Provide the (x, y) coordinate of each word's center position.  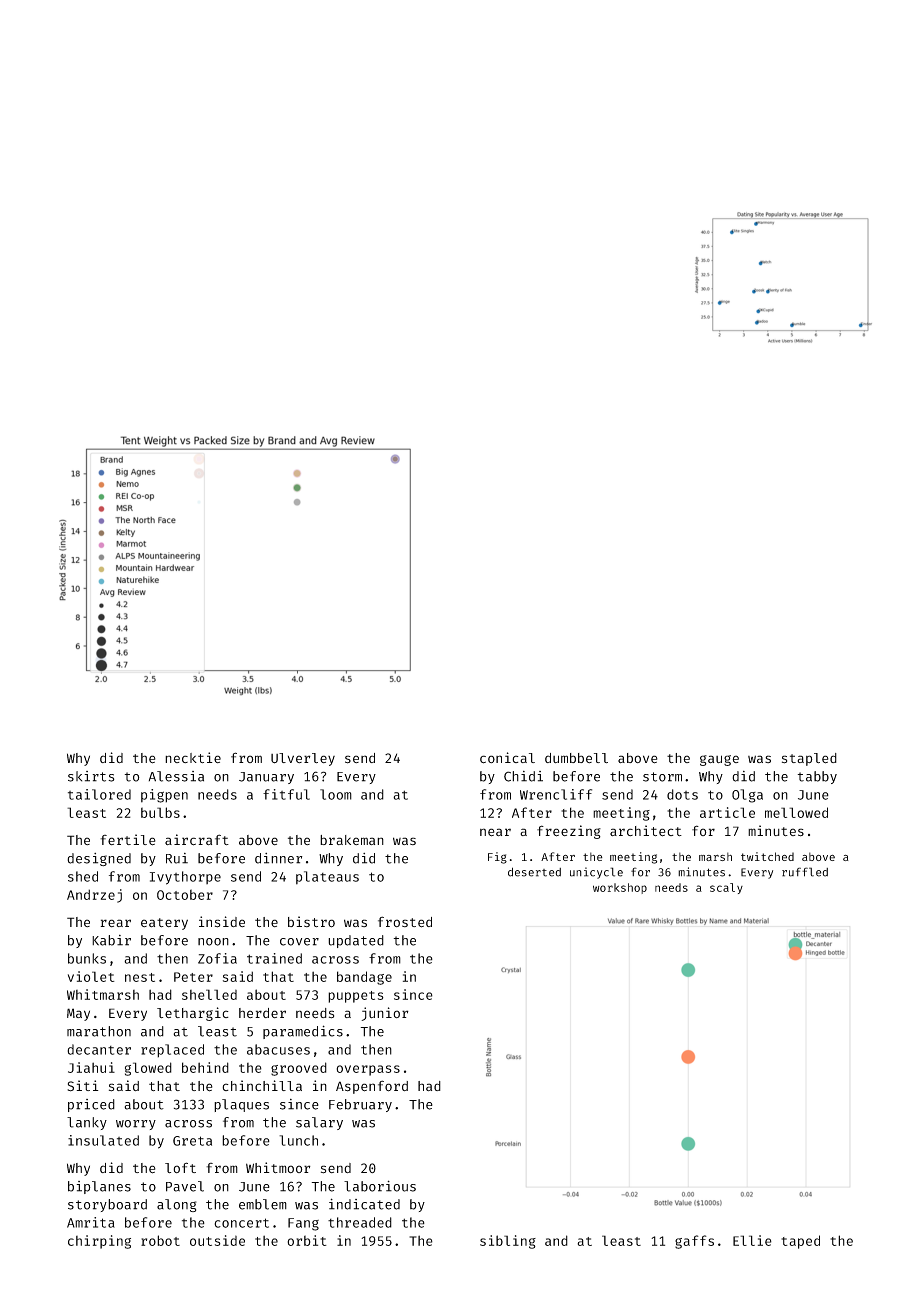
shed (83, 876)
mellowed (796, 812)
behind (205, 1067)
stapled (809, 759)
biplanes (99, 1187)
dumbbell (576, 758)
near (495, 832)
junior (385, 1014)
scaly (726, 888)
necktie (193, 757)
